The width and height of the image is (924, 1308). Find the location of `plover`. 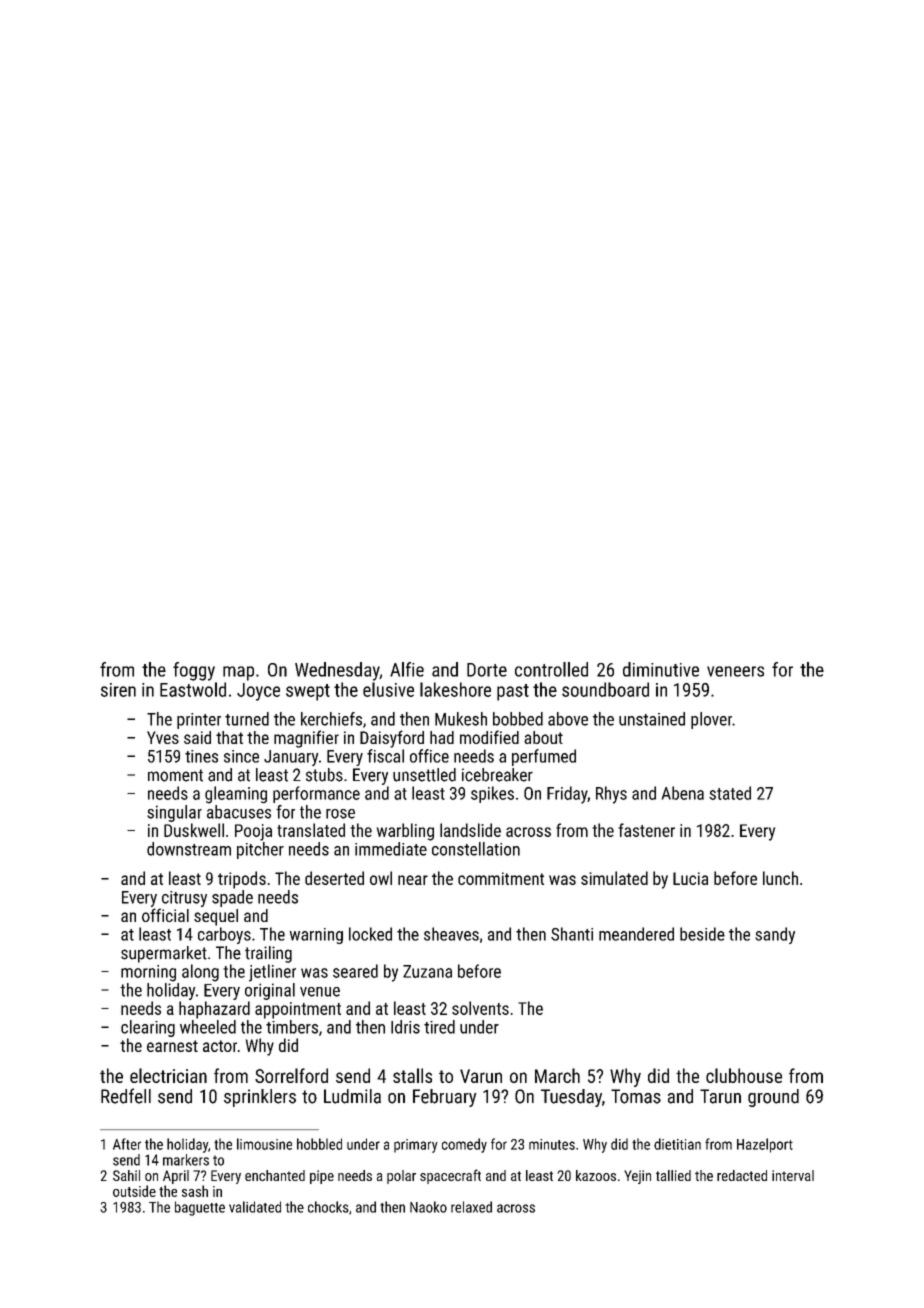

plover is located at coordinates (711, 720).
